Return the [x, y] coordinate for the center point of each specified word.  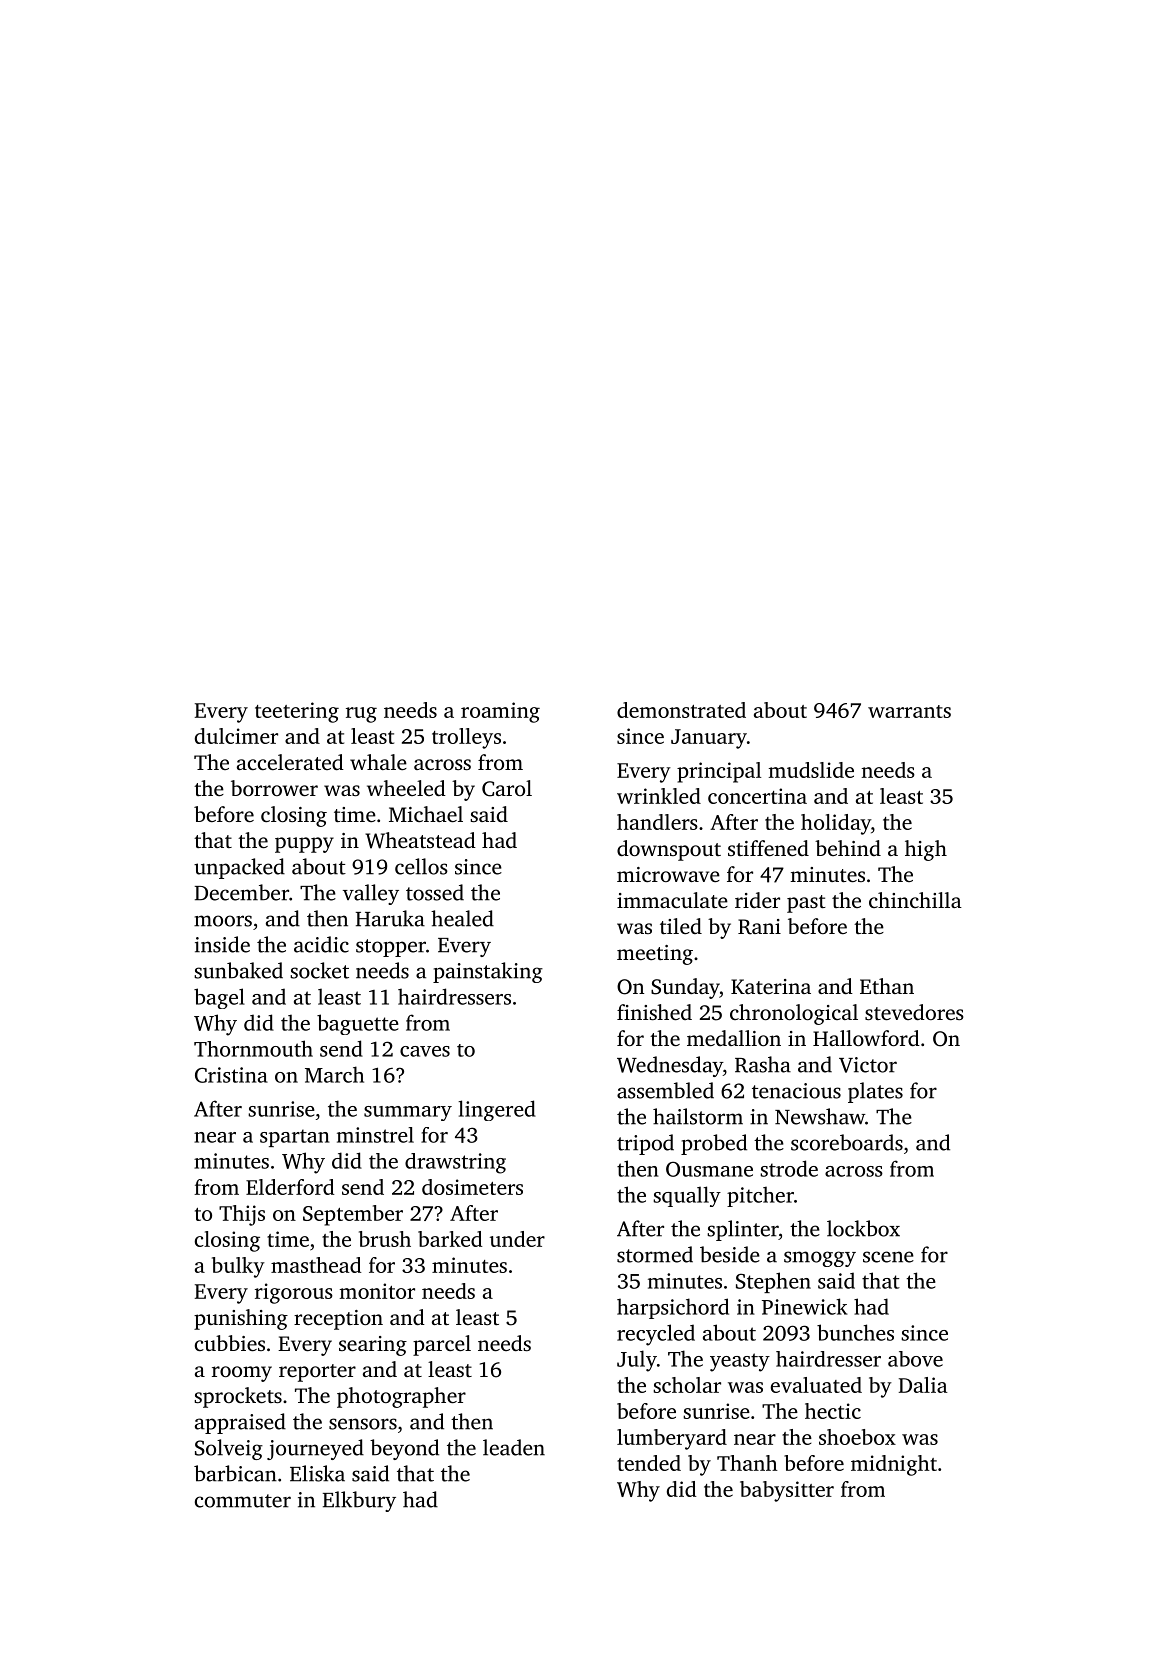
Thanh [747, 1463]
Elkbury [359, 1501]
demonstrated [681, 710]
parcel [442, 1345]
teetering [297, 712]
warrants [909, 711]
